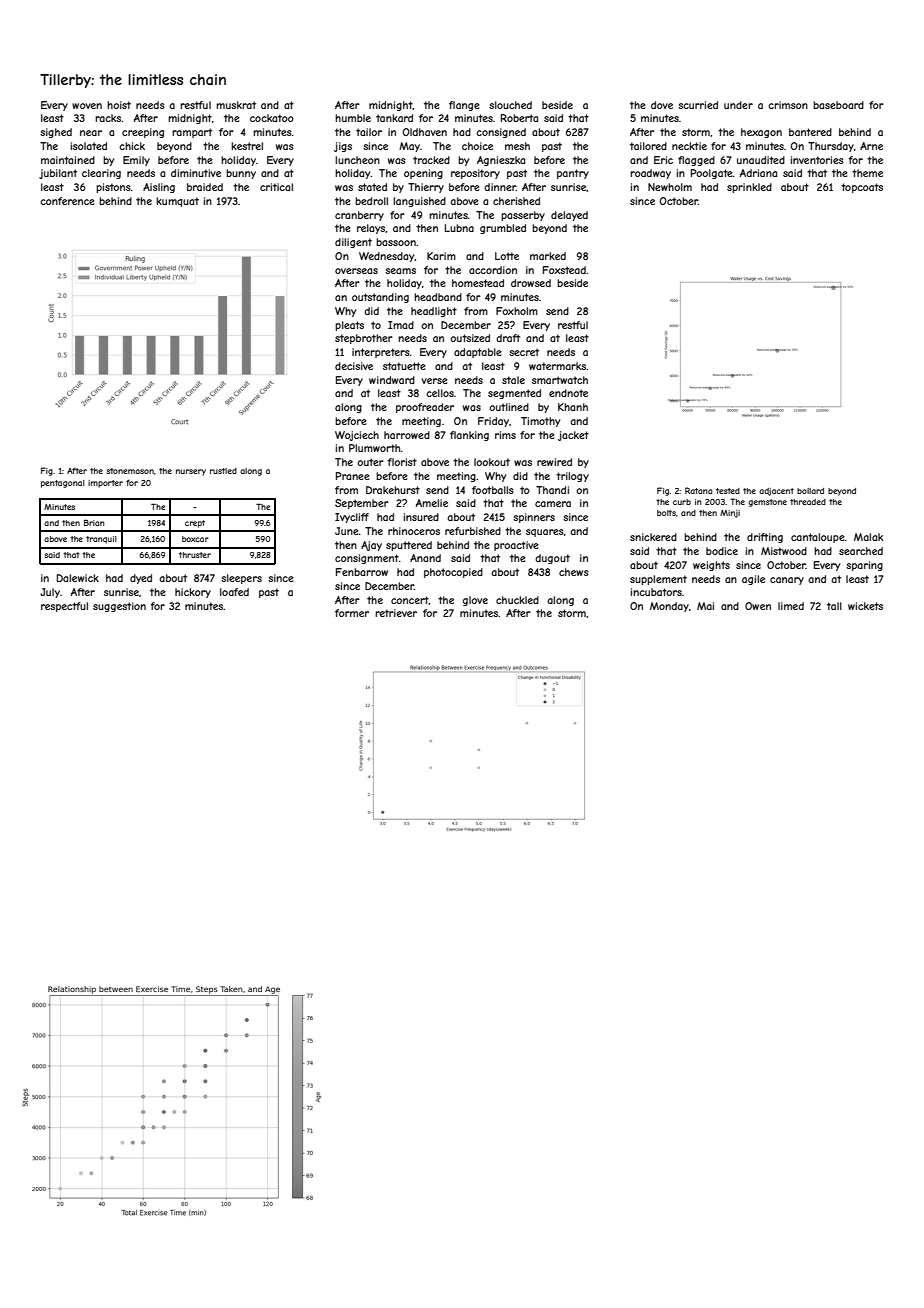  I want to click on conference, so click(67, 201).
